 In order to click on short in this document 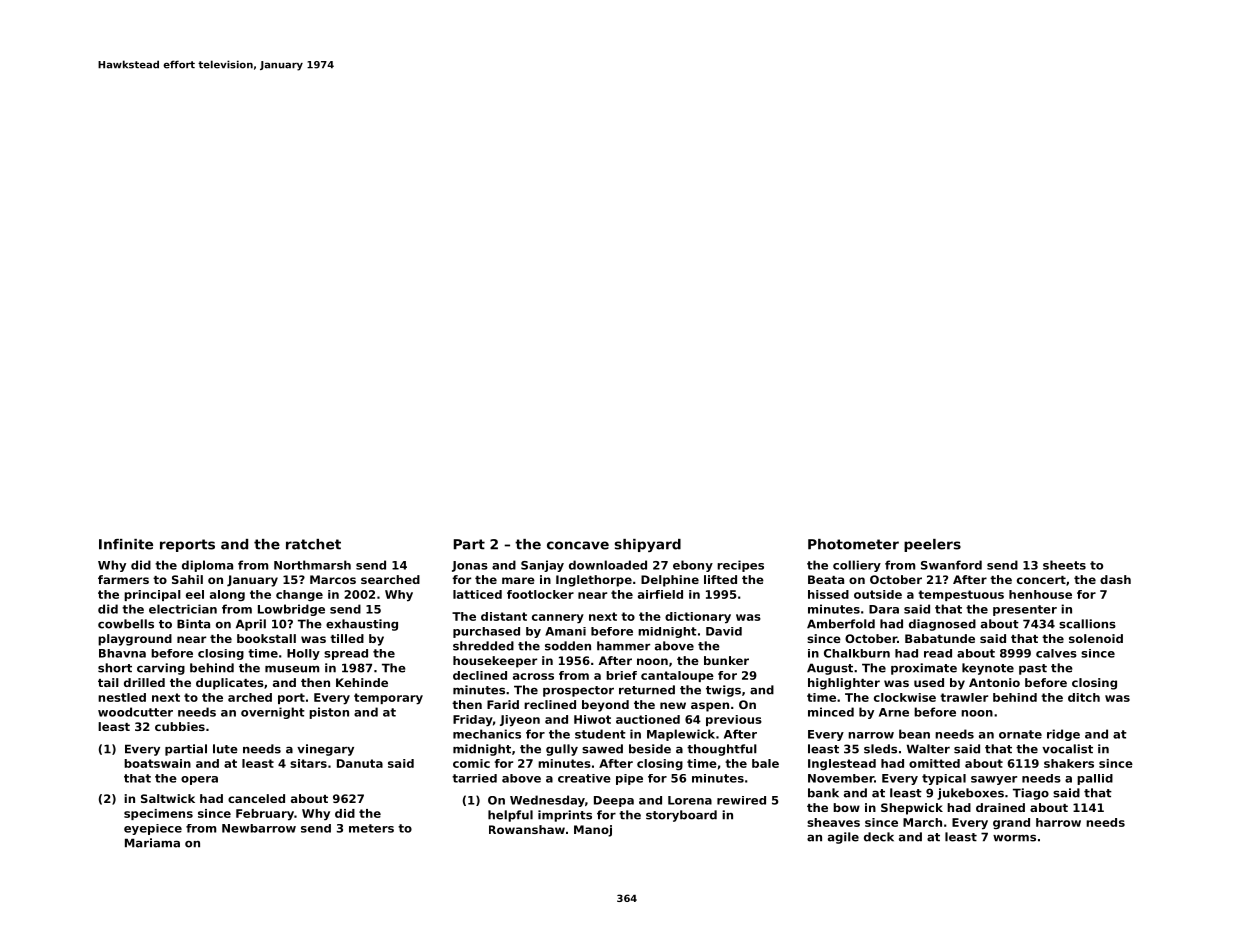, I will do `click(115, 668)`.
